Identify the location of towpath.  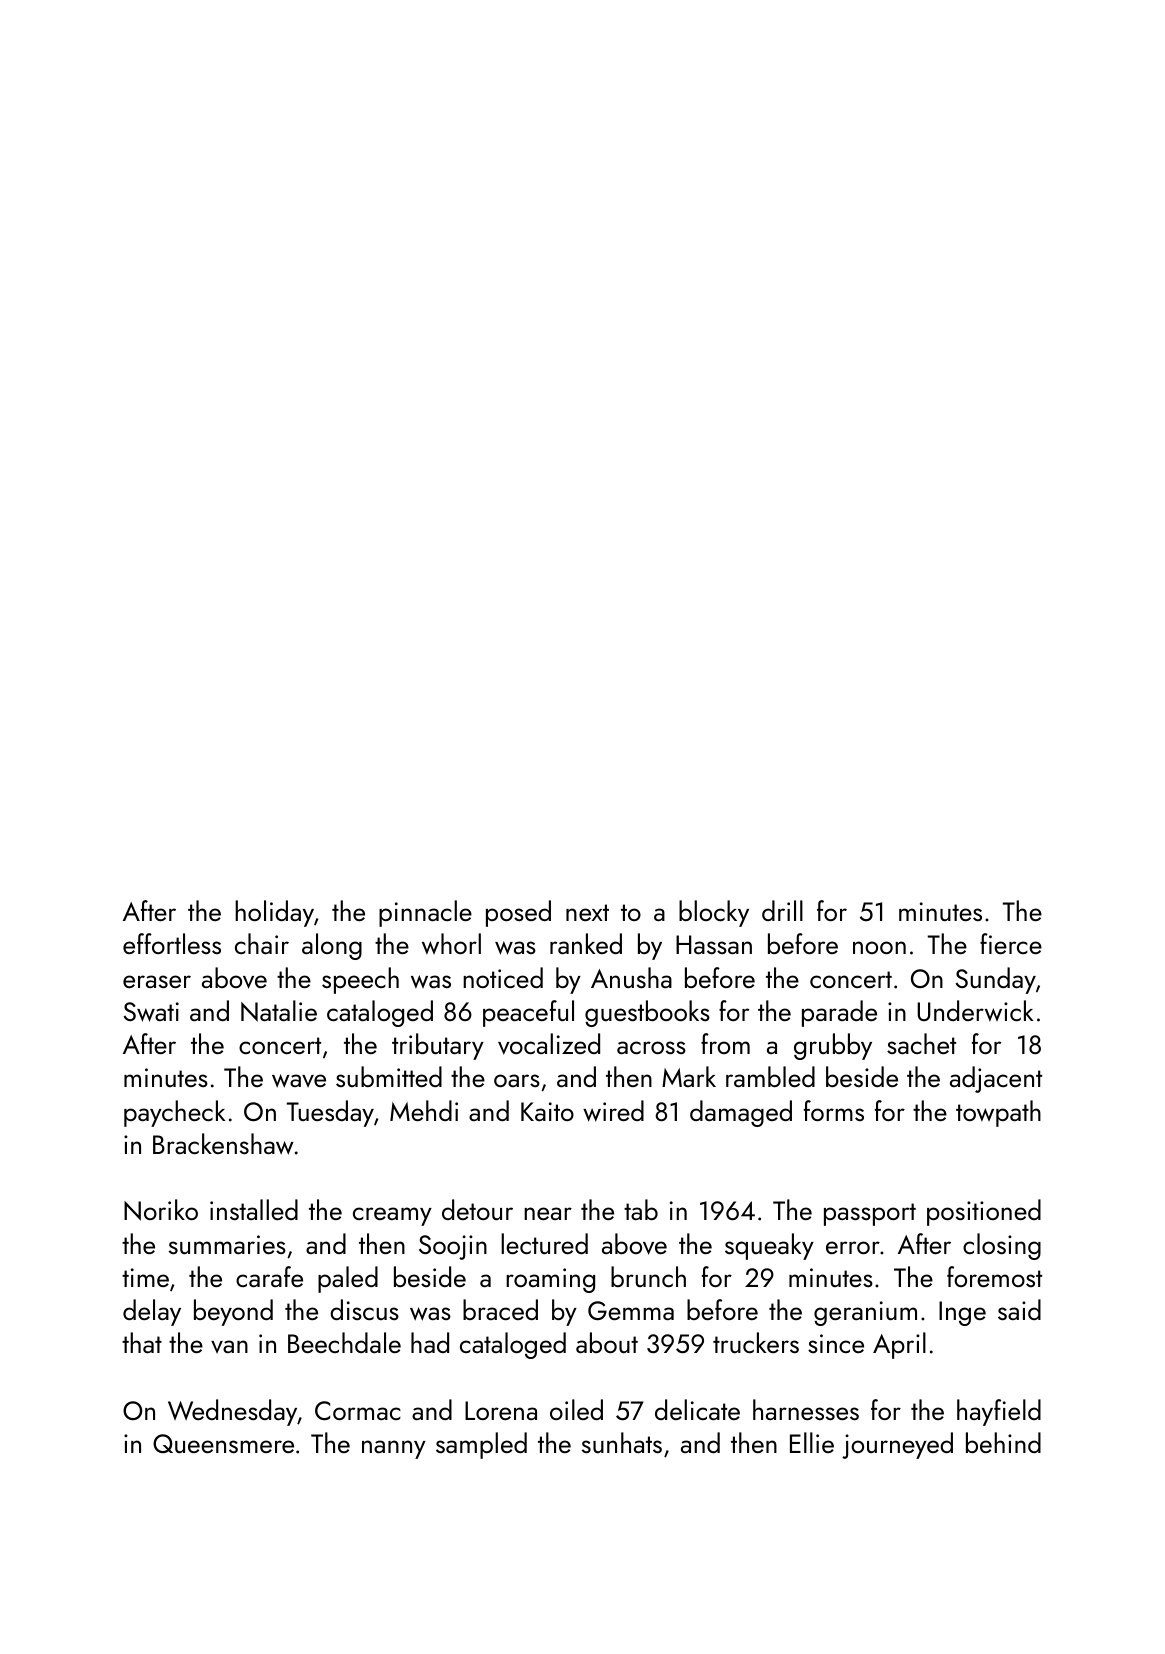
(998, 1113).
